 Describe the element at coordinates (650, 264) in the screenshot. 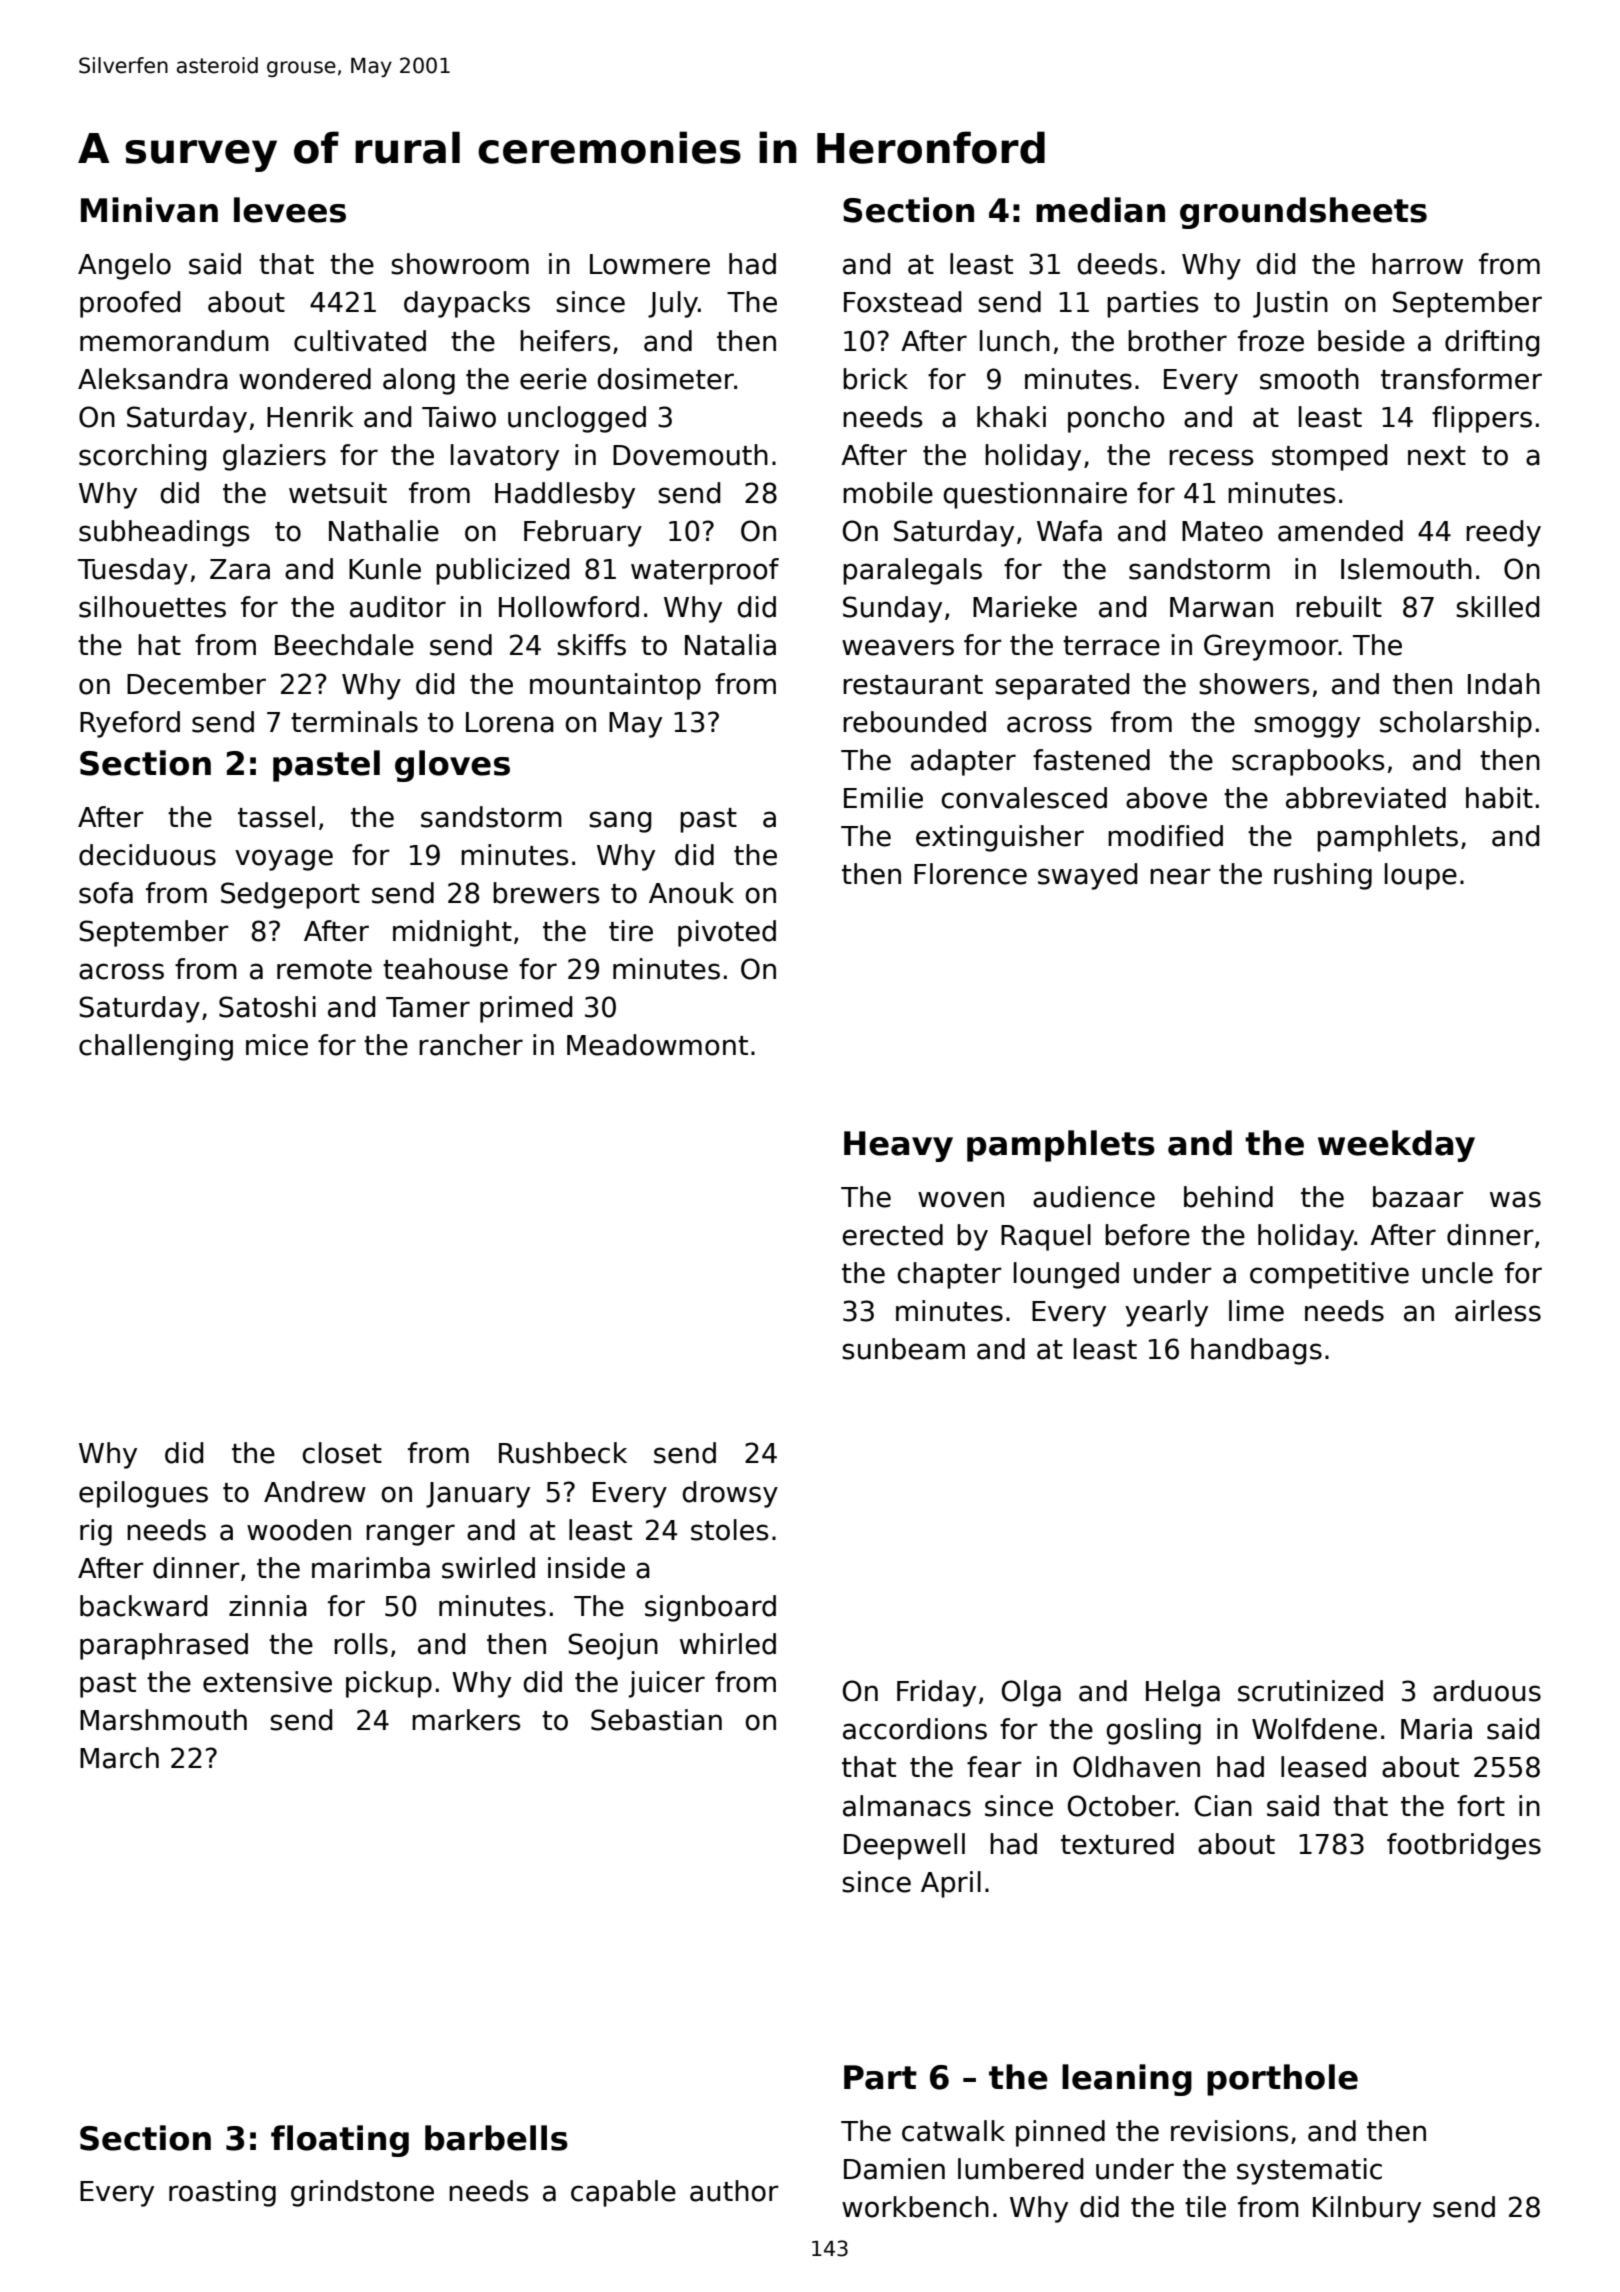

I see `Lowmere` at that location.
